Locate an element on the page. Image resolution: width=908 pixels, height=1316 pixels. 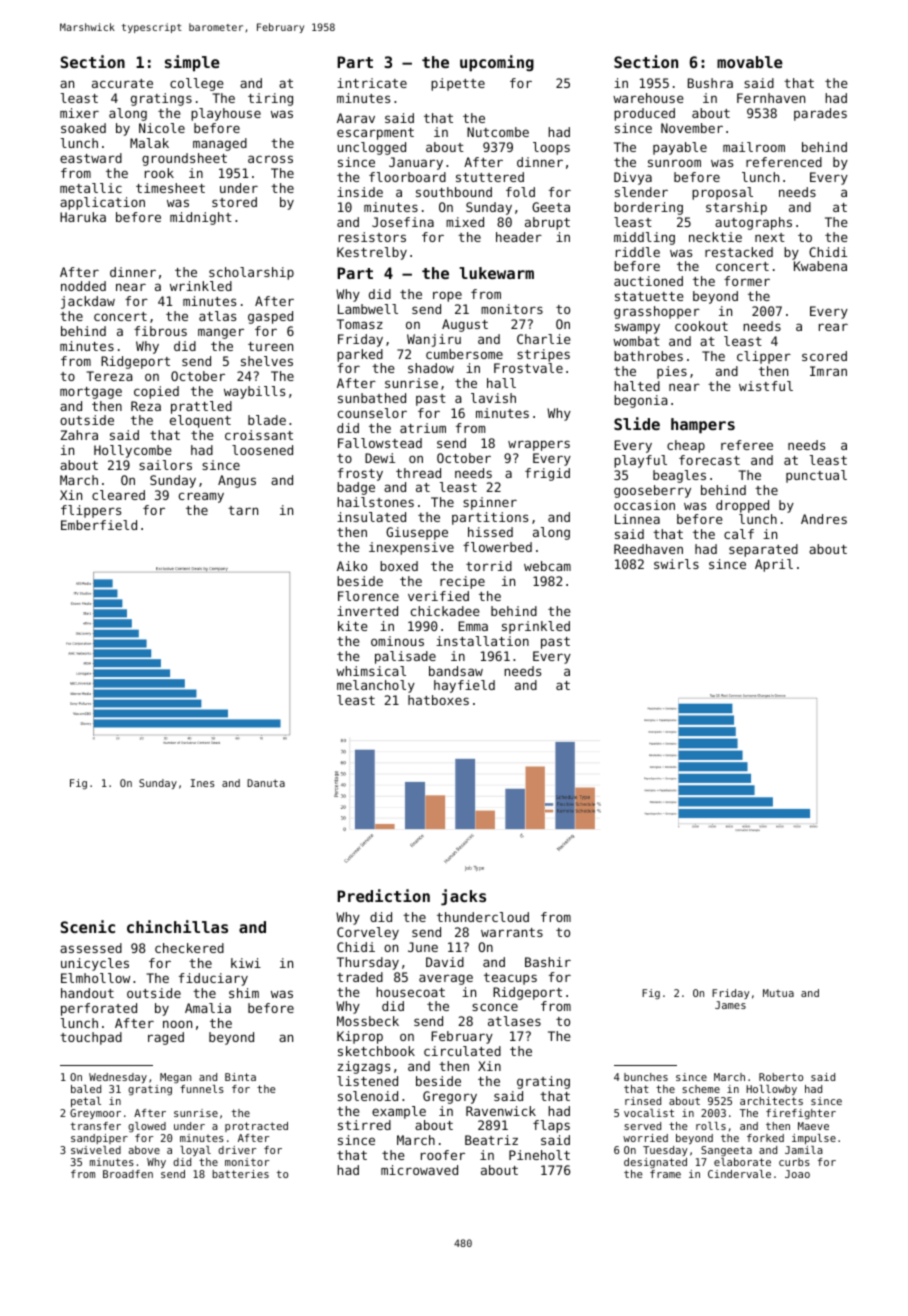
Mutua is located at coordinates (778, 993).
